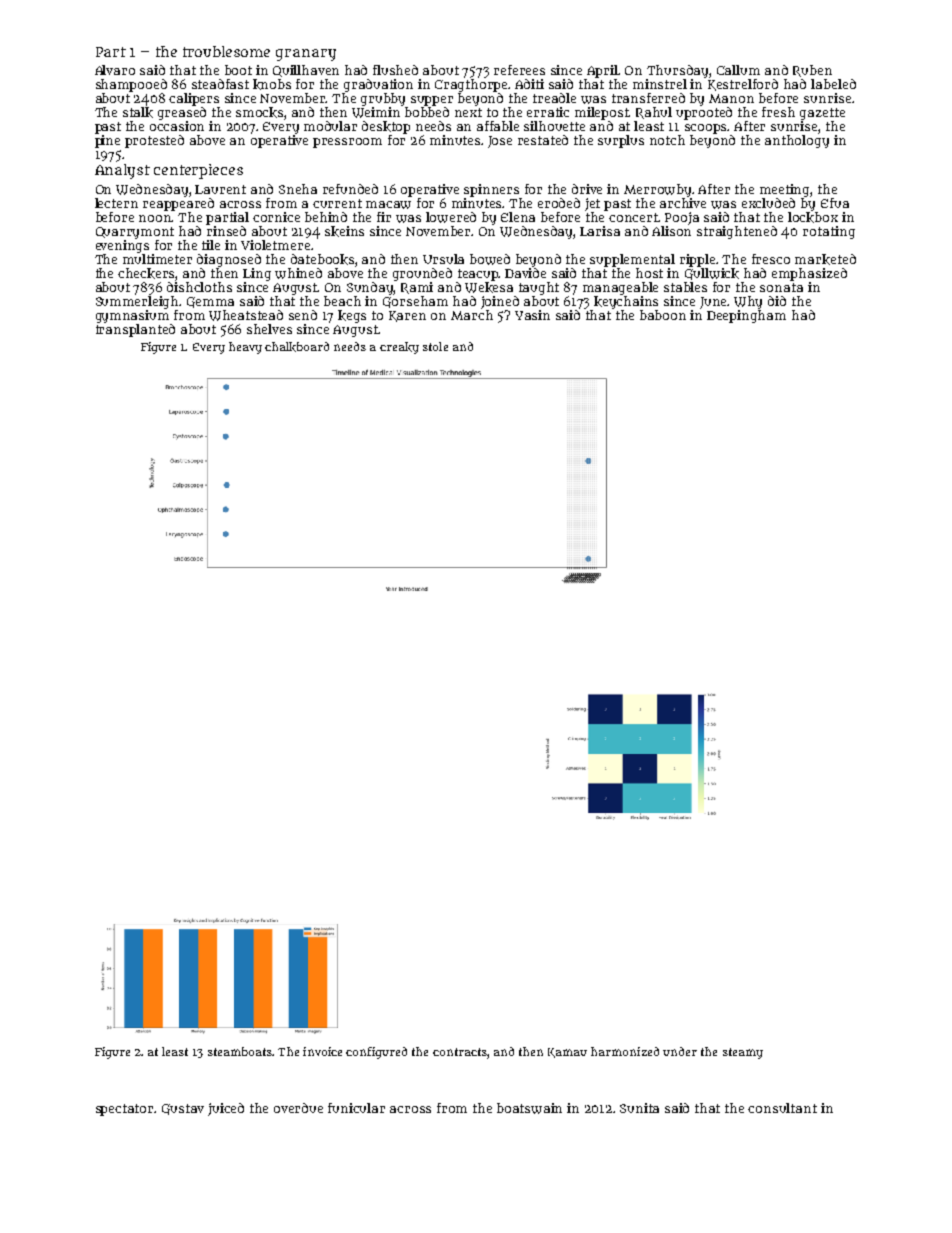 This screenshot has width=952, height=1233. I want to click on juiced, so click(226, 1109).
